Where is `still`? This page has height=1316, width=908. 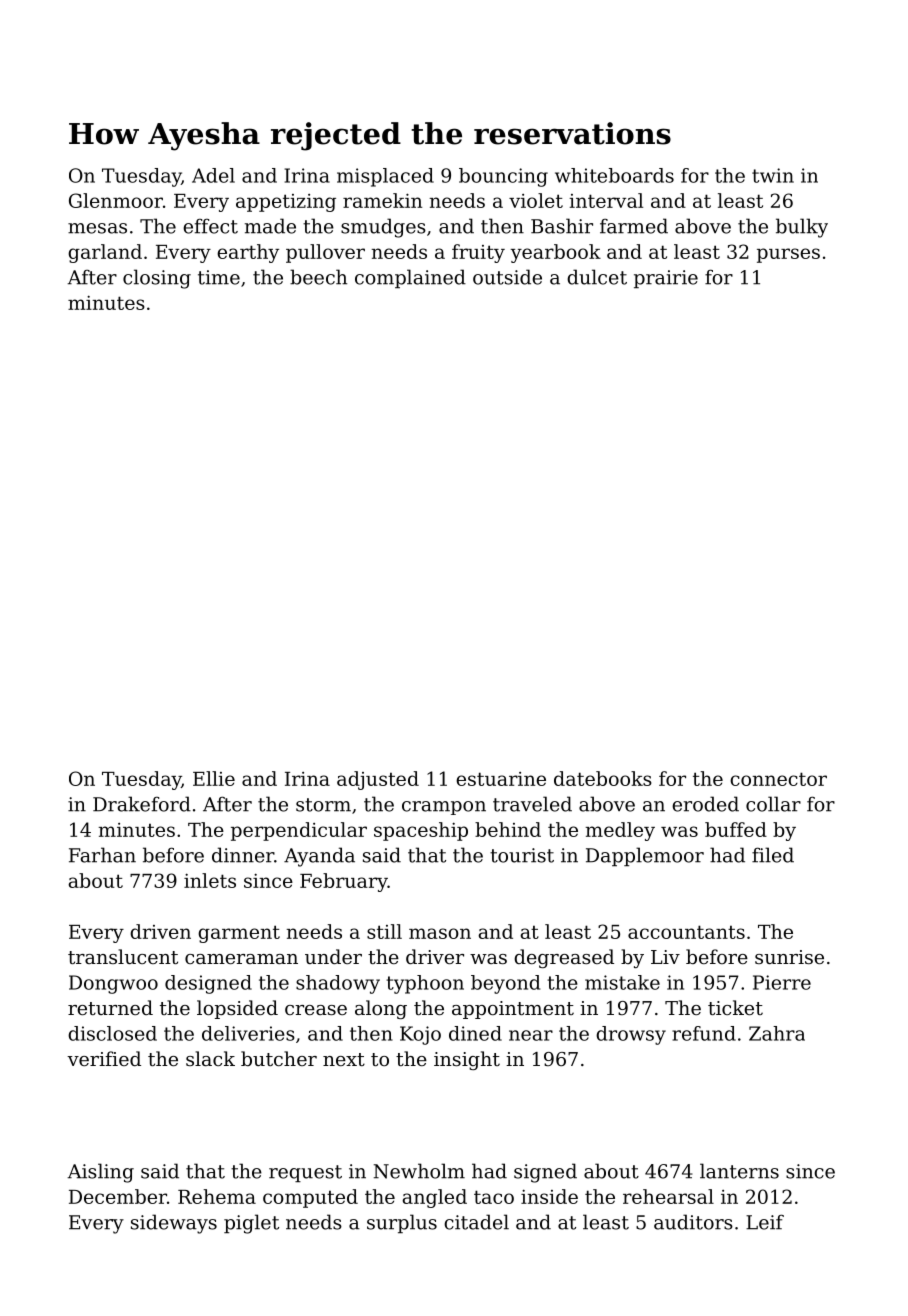 still is located at coordinates (384, 931).
